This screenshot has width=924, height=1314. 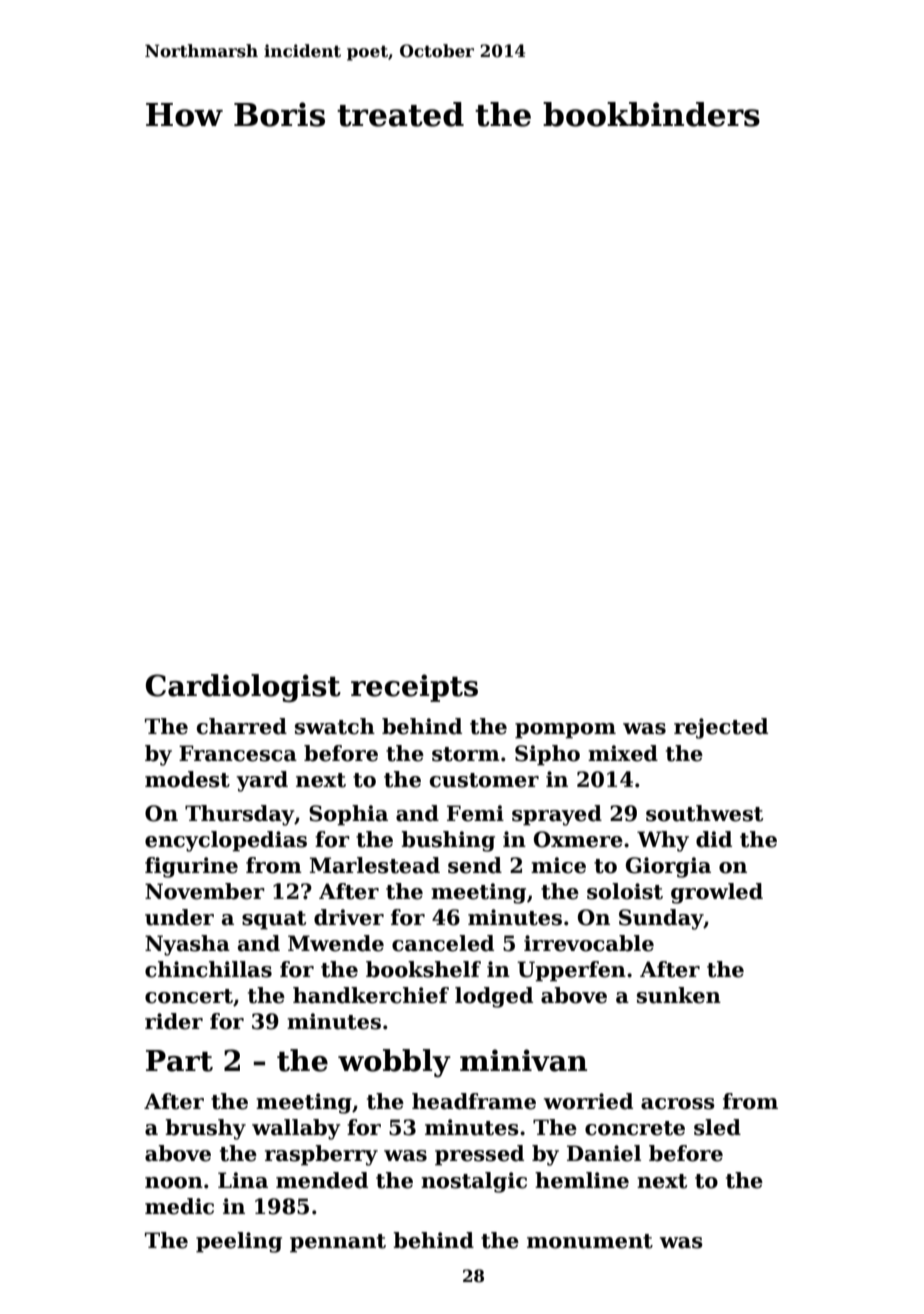 What do you see at coordinates (191, 867) in the screenshot?
I see `figurine` at bounding box center [191, 867].
